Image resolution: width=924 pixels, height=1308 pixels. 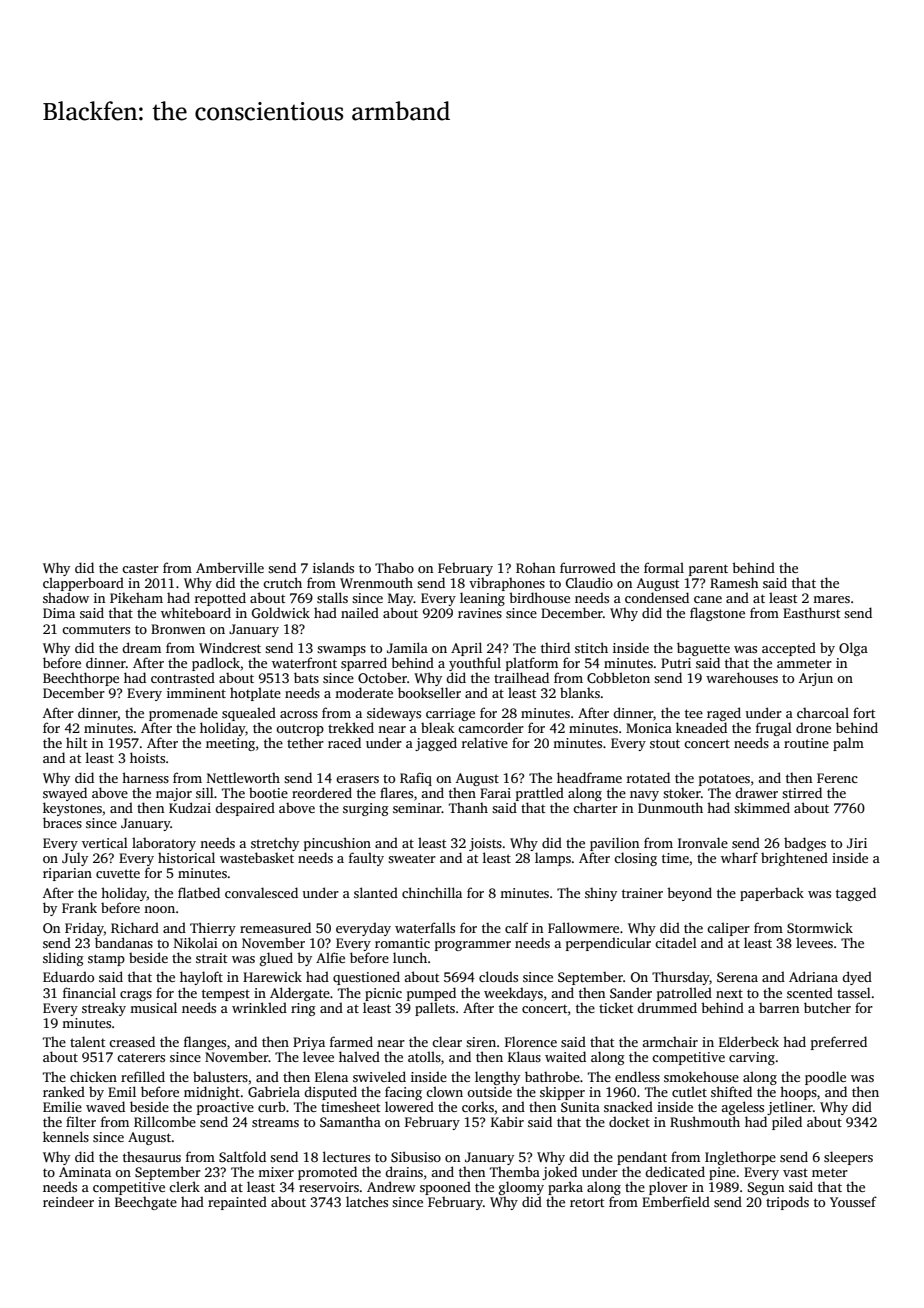 I want to click on birdhouse, so click(x=539, y=597).
